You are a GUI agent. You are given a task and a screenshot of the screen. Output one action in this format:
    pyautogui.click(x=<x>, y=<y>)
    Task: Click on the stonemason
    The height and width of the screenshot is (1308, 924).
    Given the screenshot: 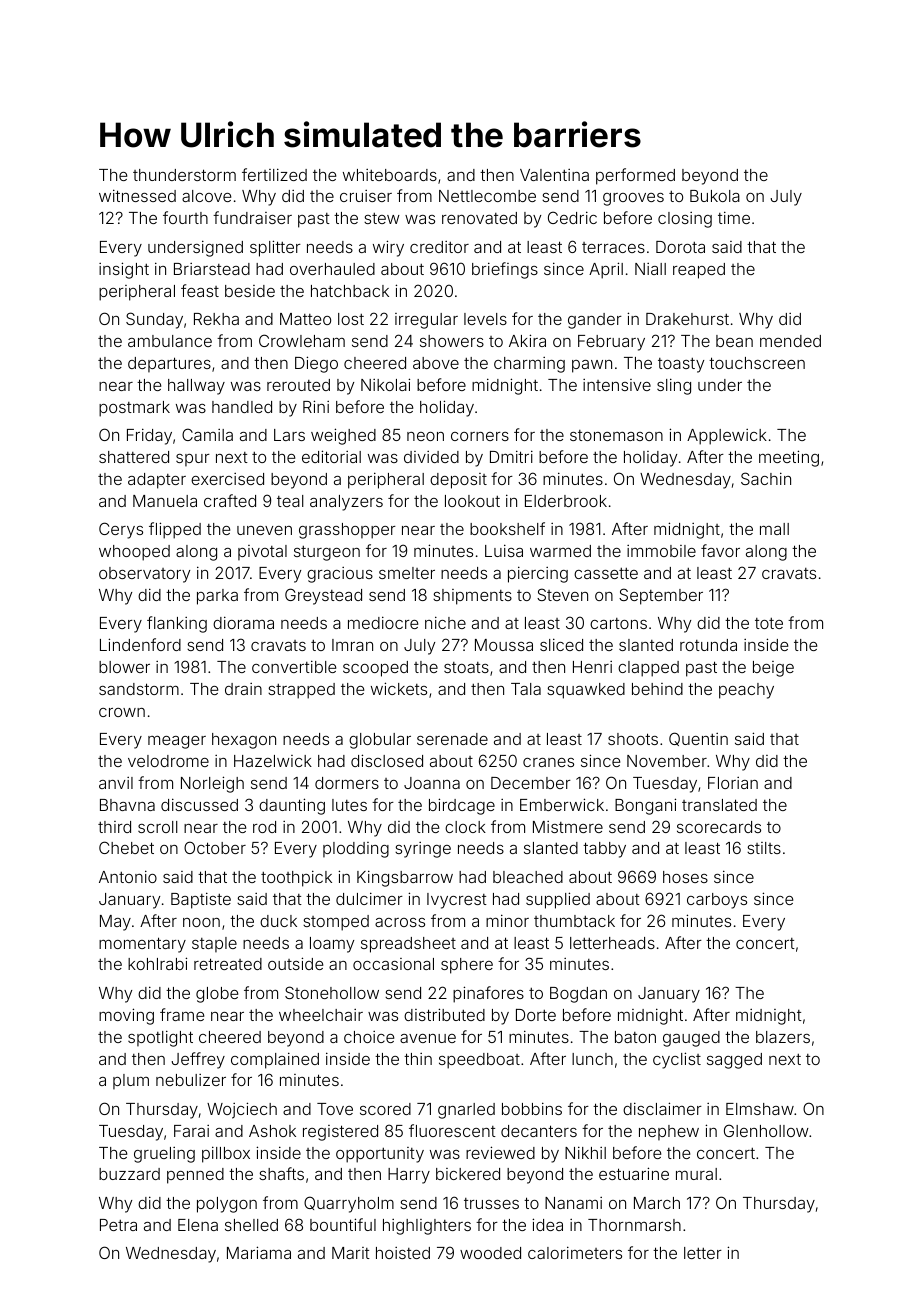 What is the action you would take?
    pyautogui.click(x=616, y=435)
